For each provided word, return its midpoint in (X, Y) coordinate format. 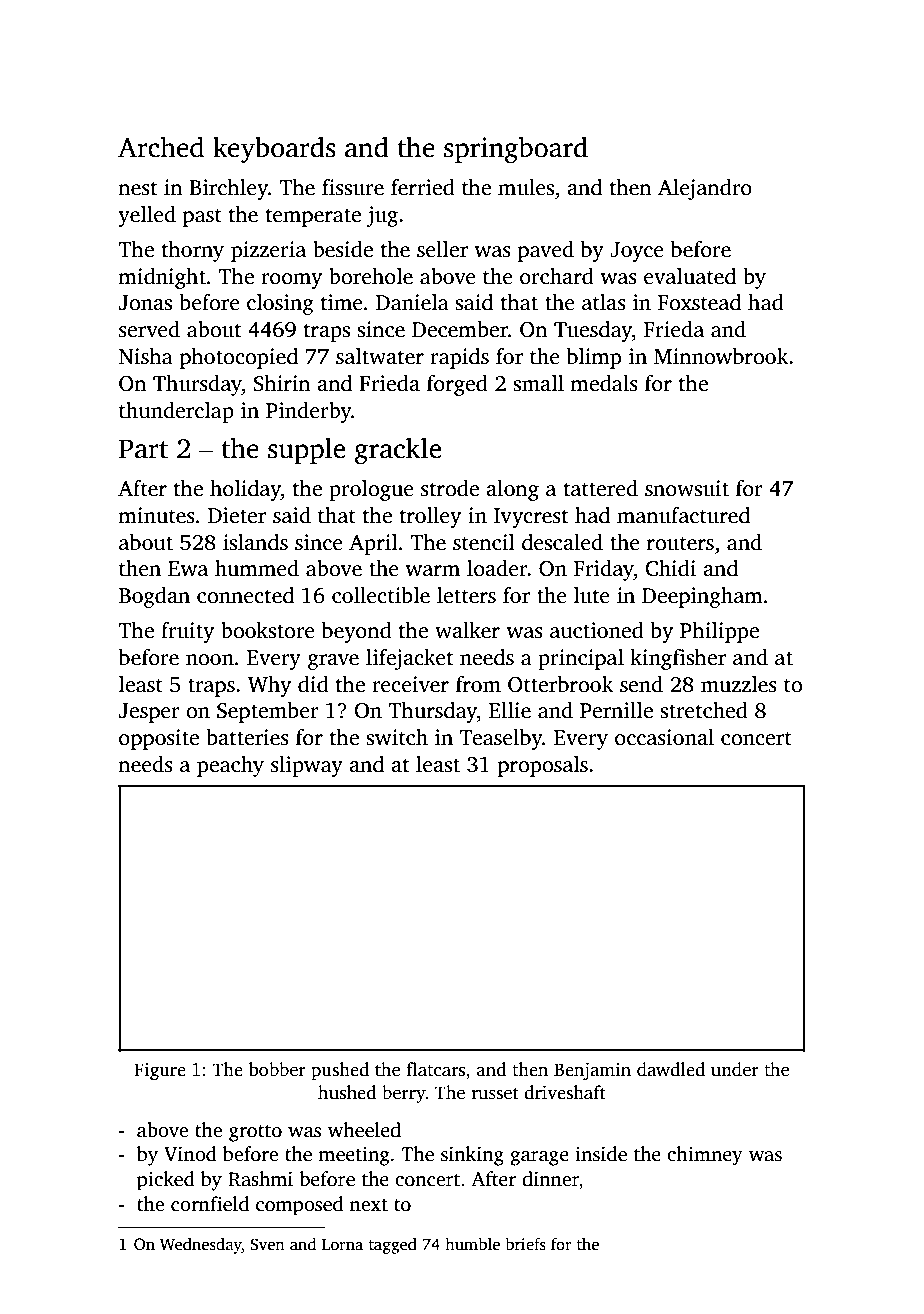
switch (397, 737)
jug (382, 216)
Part (143, 449)
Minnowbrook (721, 356)
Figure (160, 1071)
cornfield (210, 1204)
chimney (705, 1156)
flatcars (435, 1069)
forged (457, 385)
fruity (187, 632)
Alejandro (705, 189)
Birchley (228, 189)
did (313, 684)
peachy (230, 766)
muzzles (739, 684)
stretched (704, 710)
